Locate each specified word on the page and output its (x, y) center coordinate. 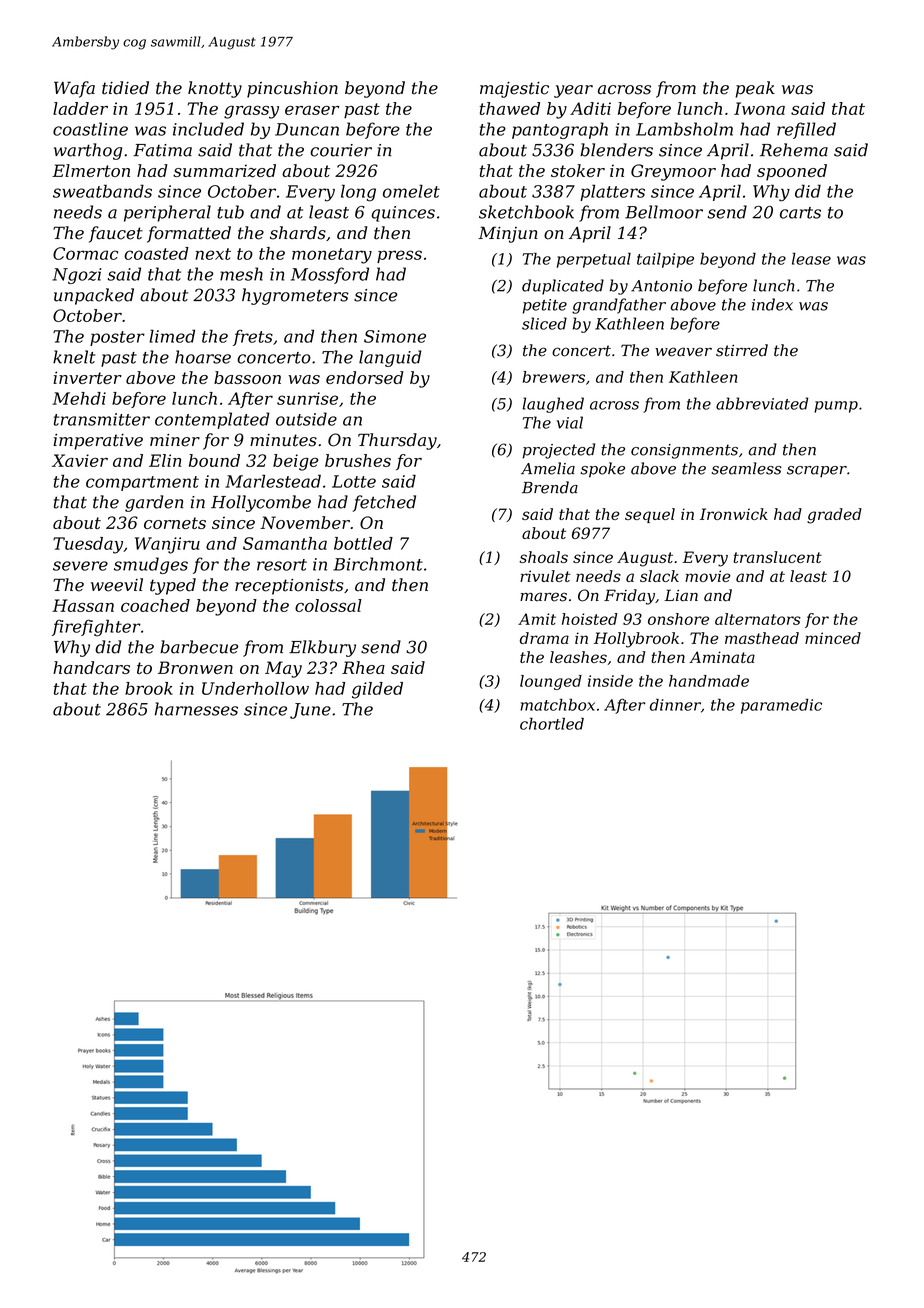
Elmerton (91, 170)
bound (214, 460)
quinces (403, 214)
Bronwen (195, 667)
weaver (683, 352)
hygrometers (295, 296)
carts (800, 213)
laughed (553, 405)
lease (811, 258)
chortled (552, 723)
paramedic (781, 706)
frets (253, 337)
